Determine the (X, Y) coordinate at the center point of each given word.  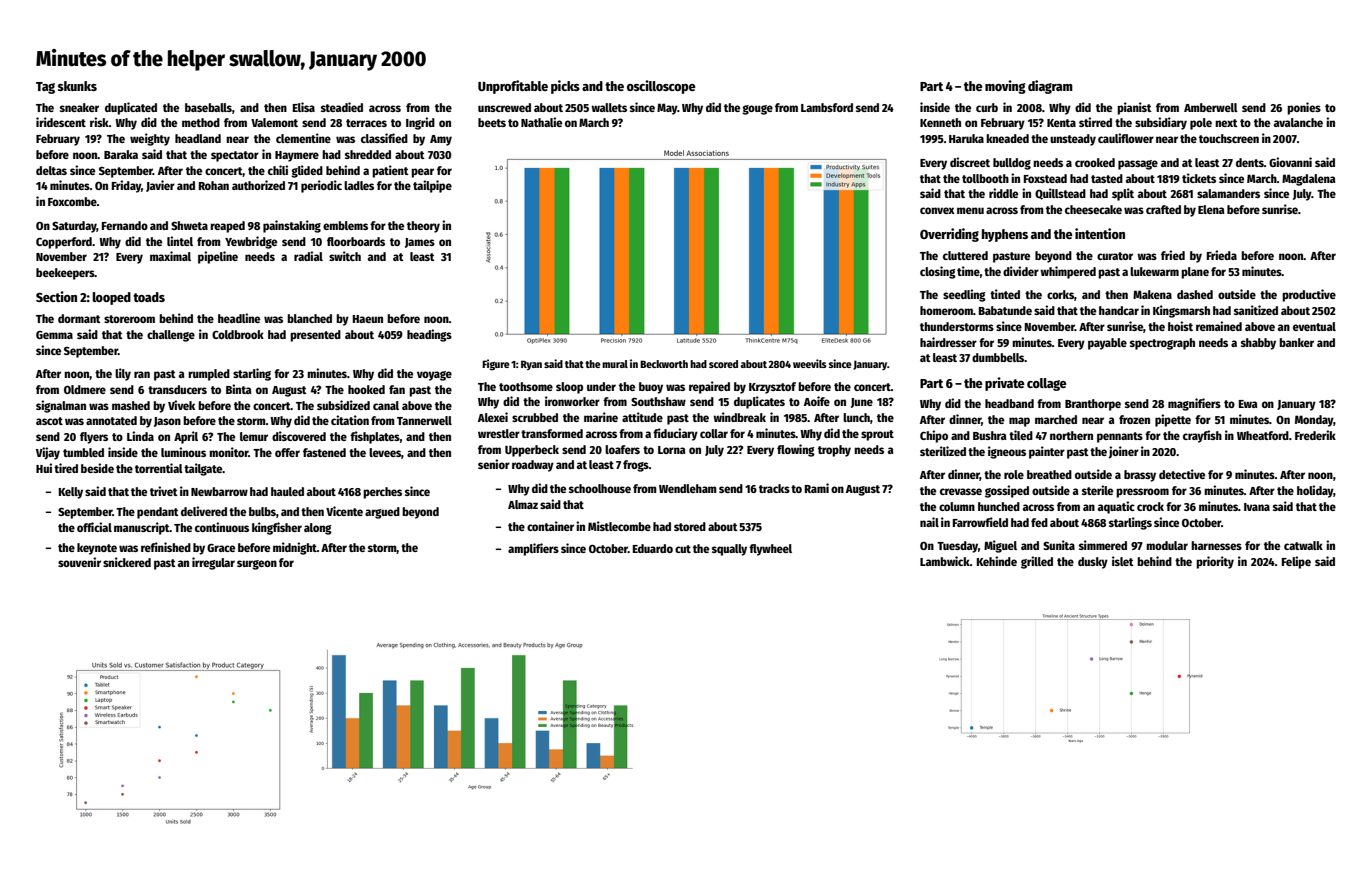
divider (1021, 271)
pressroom (1142, 493)
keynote (97, 549)
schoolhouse (600, 488)
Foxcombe (72, 201)
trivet (164, 491)
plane (1195, 273)
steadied (342, 107)
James (420, 243)
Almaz (523, 504)
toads (149, 297)
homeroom (946, 310)
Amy (441, 140)
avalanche (1298, 122)
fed (1039, 522)
